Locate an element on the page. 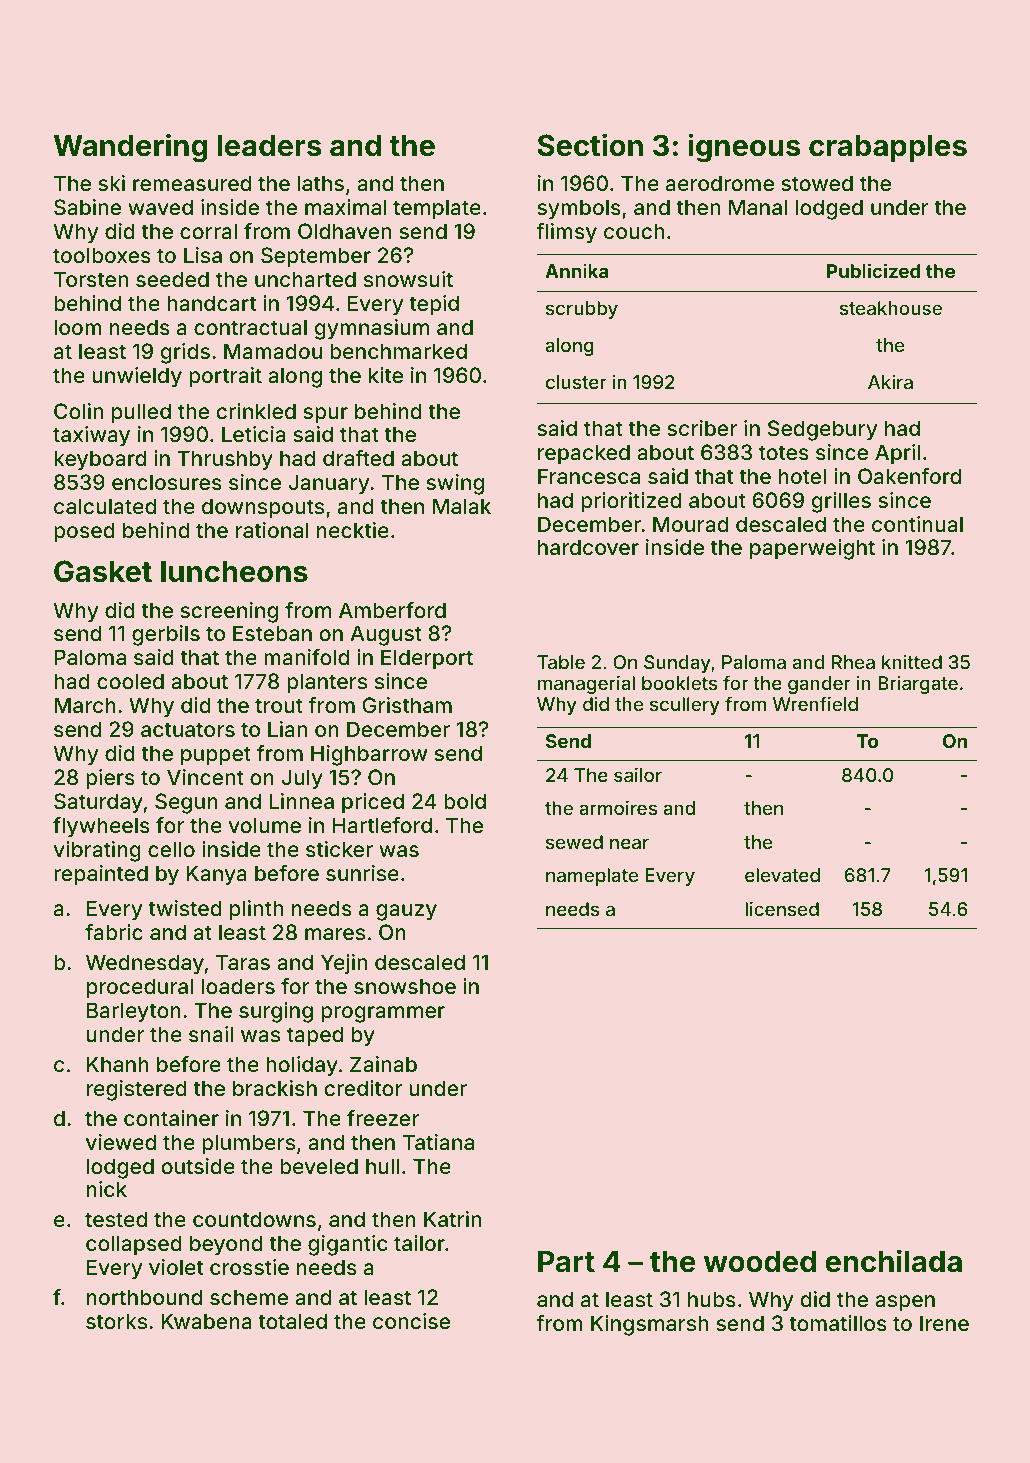  Part is located at coordinates (566, 1262).
